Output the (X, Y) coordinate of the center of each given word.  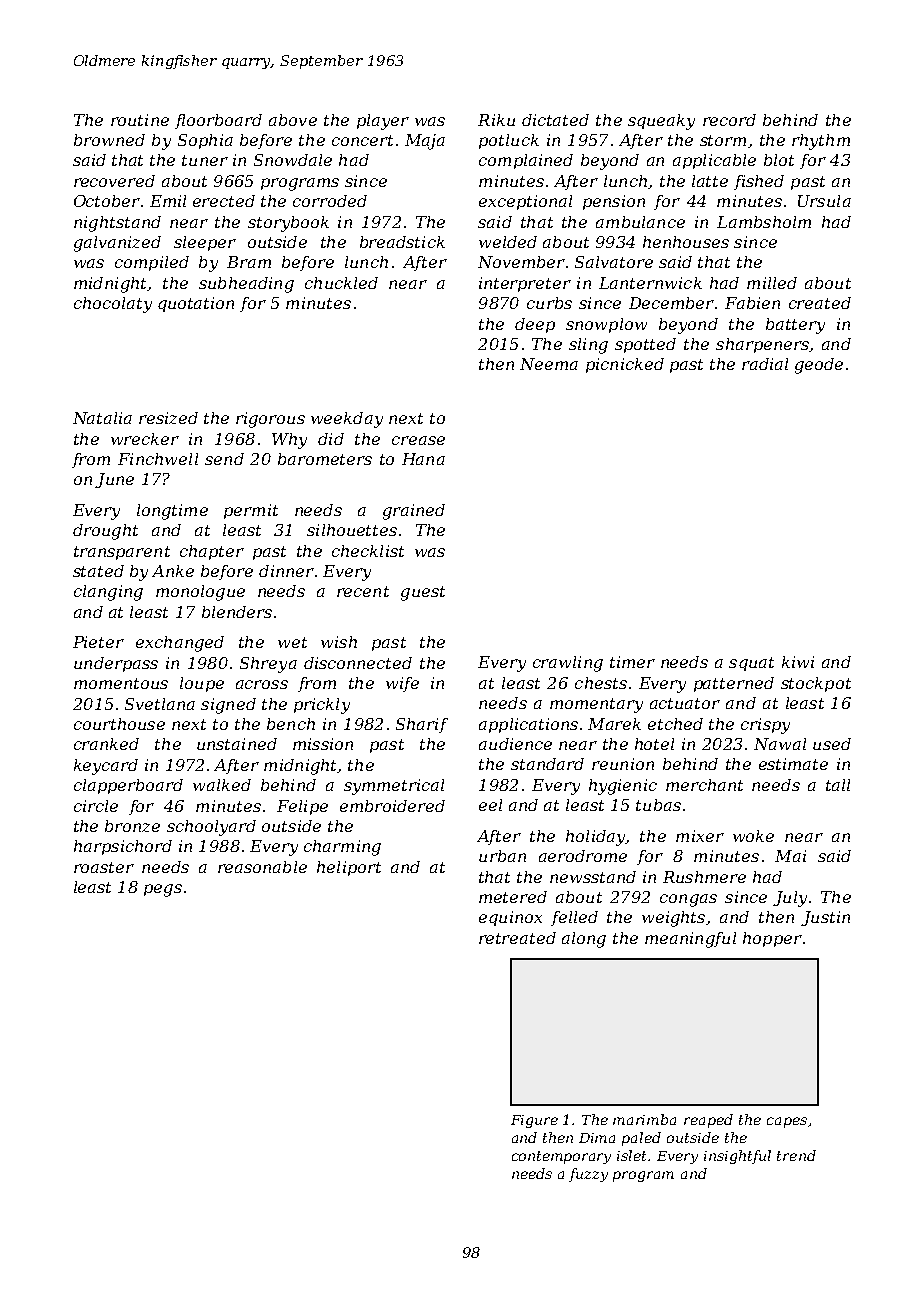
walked (222, 785)
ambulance (640, 222)
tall (838, 785)
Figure (534, 1121)
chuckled (341, 283)
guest (423, 593)
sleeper (205, 243)
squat (751, 664)
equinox (510, 918)
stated (98, 571)
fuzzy (588, 1175)
